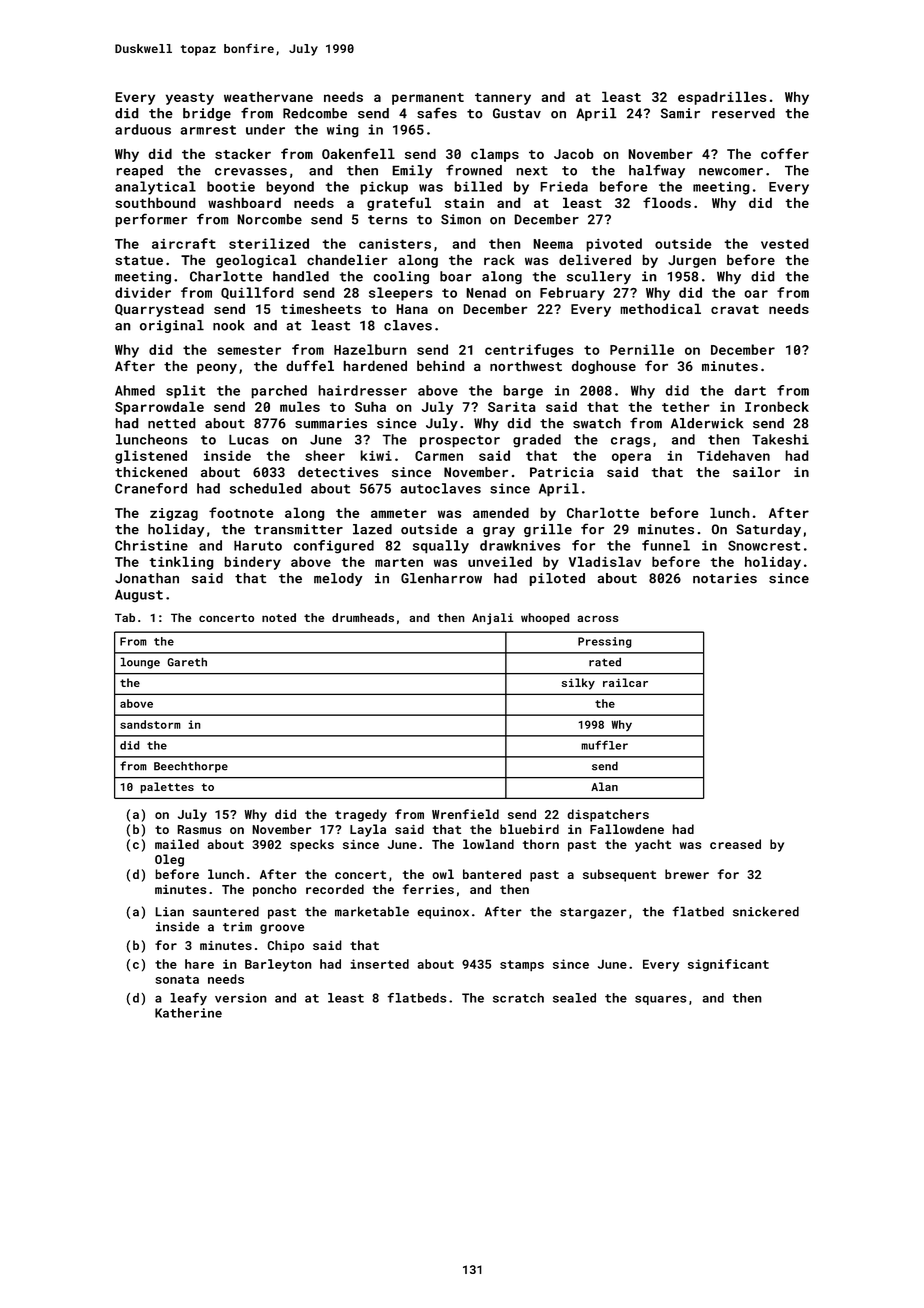  Describe the element at coordinates (428, 99) in the screenshot. I see `permanent` at that location.
